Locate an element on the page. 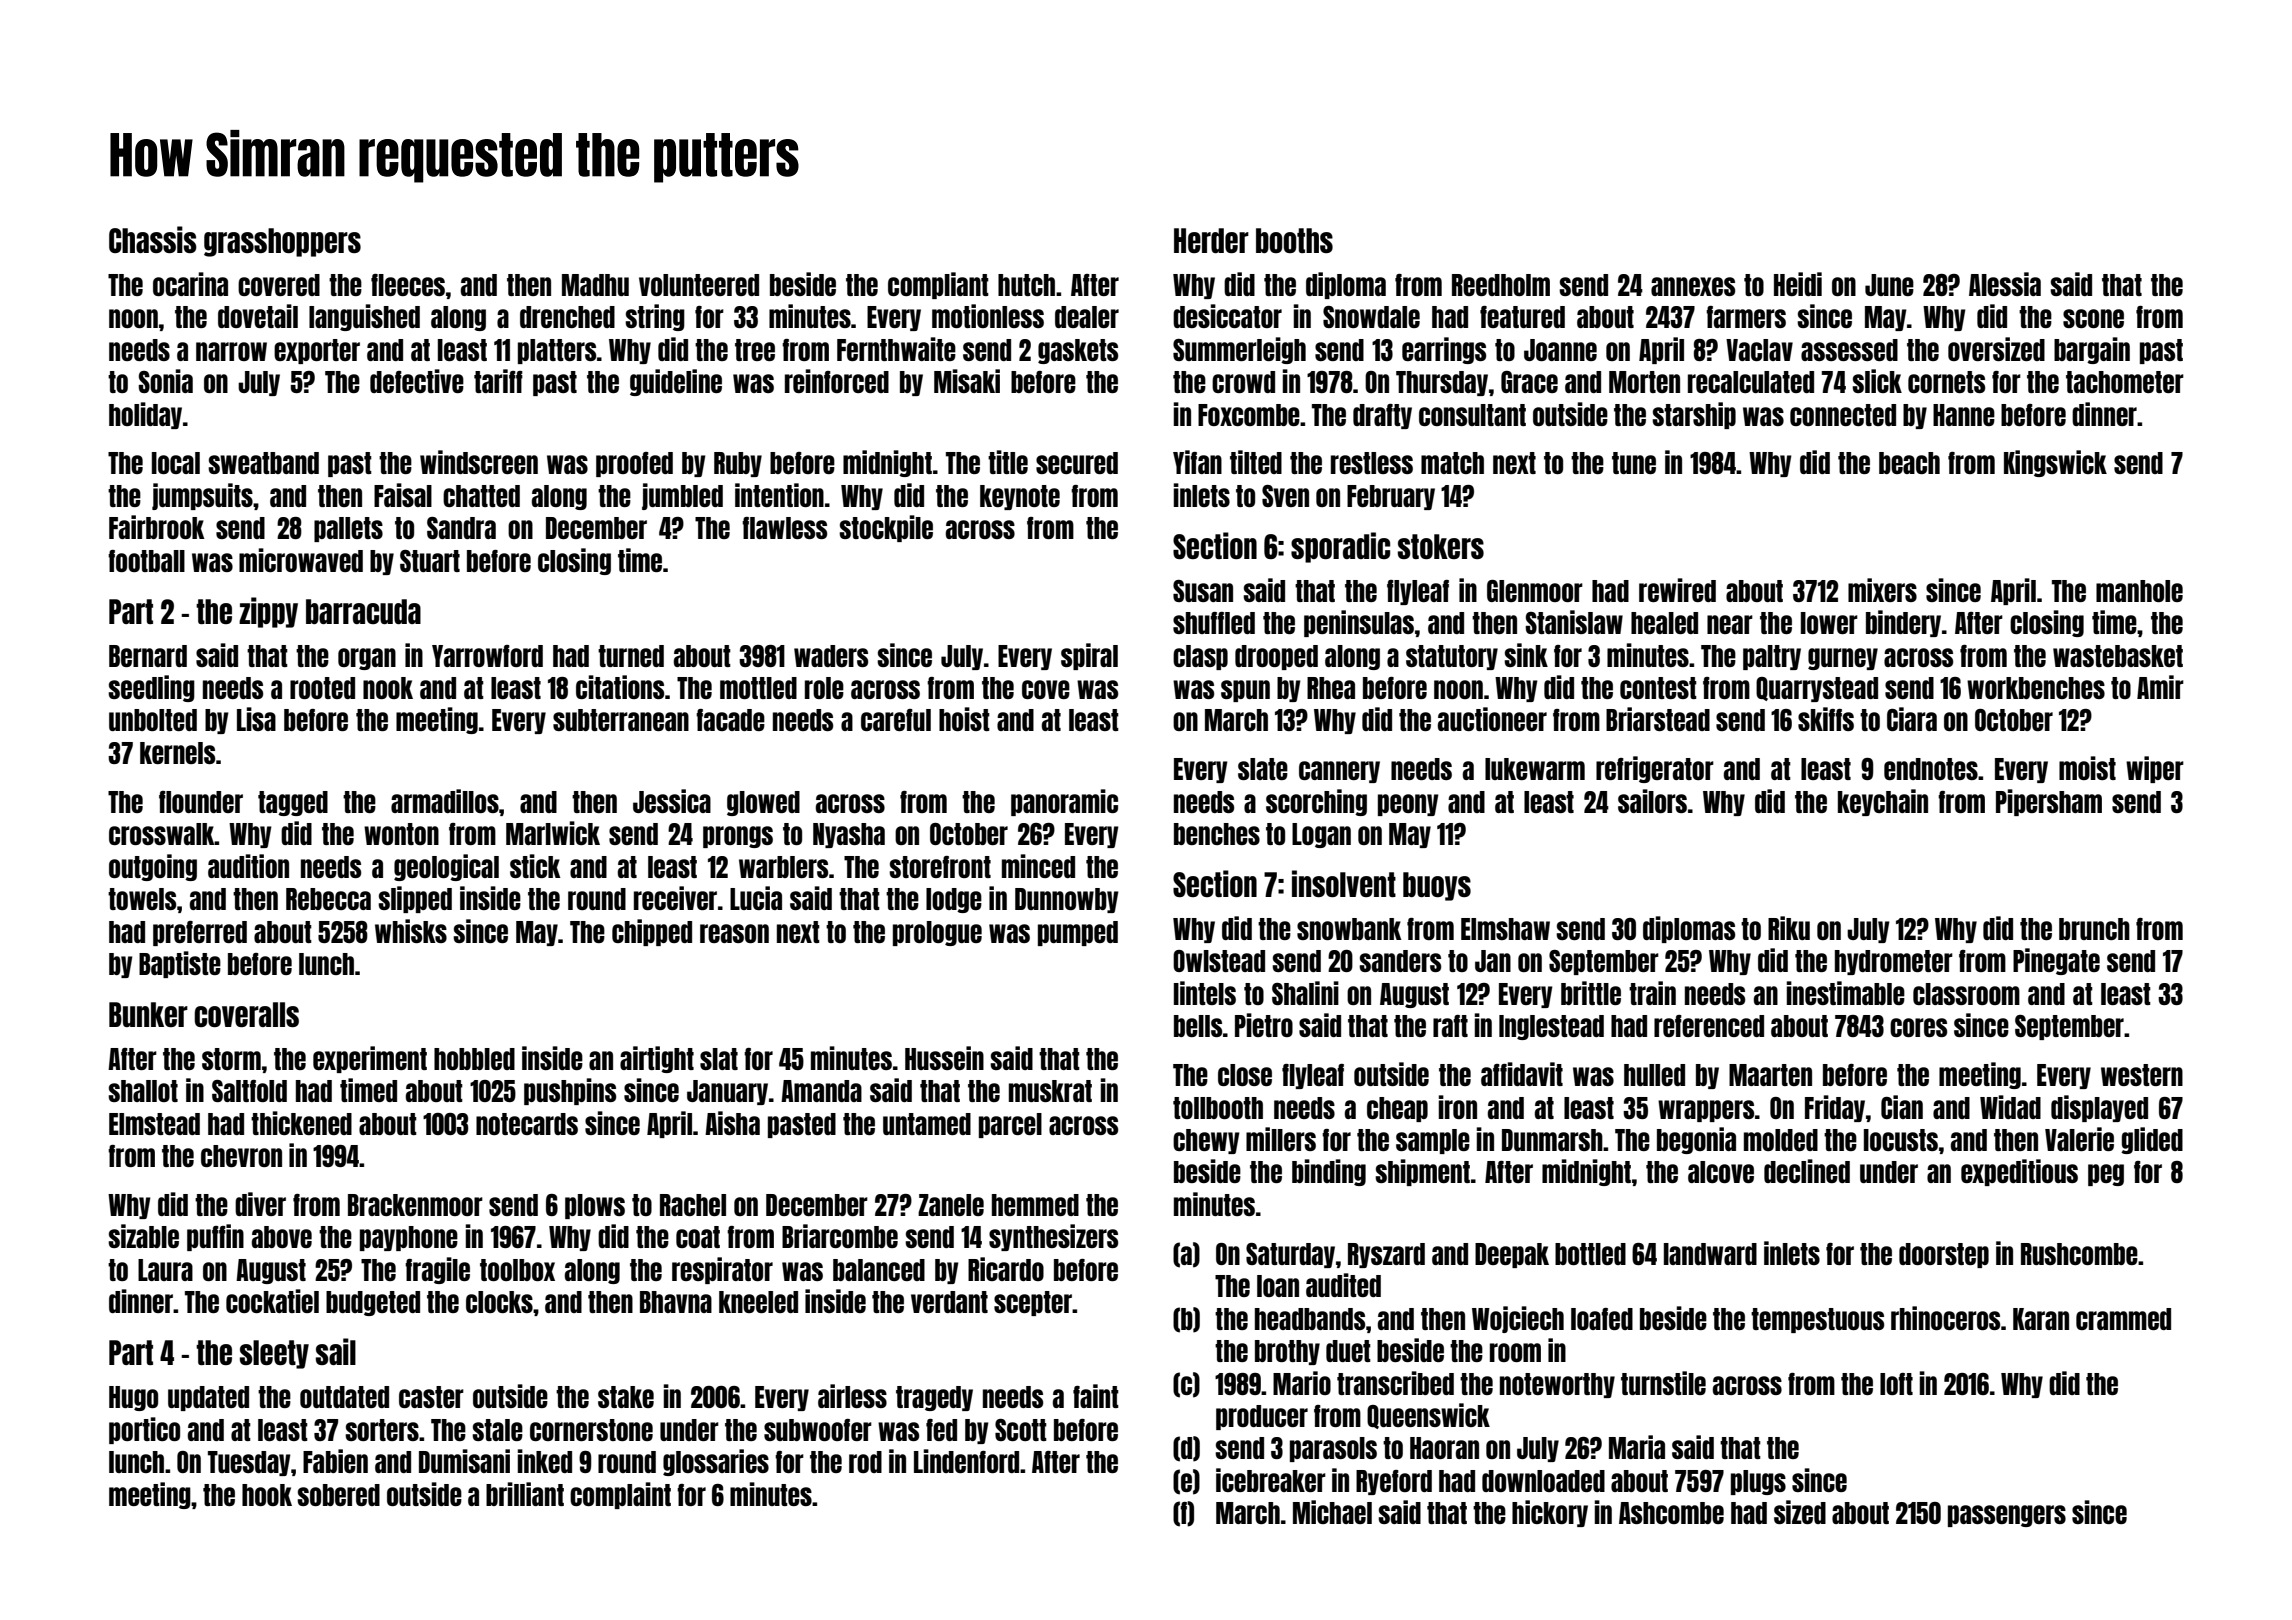 This image has height=1620, width=2292. Alessia is located at coordinates (2005, 284).
